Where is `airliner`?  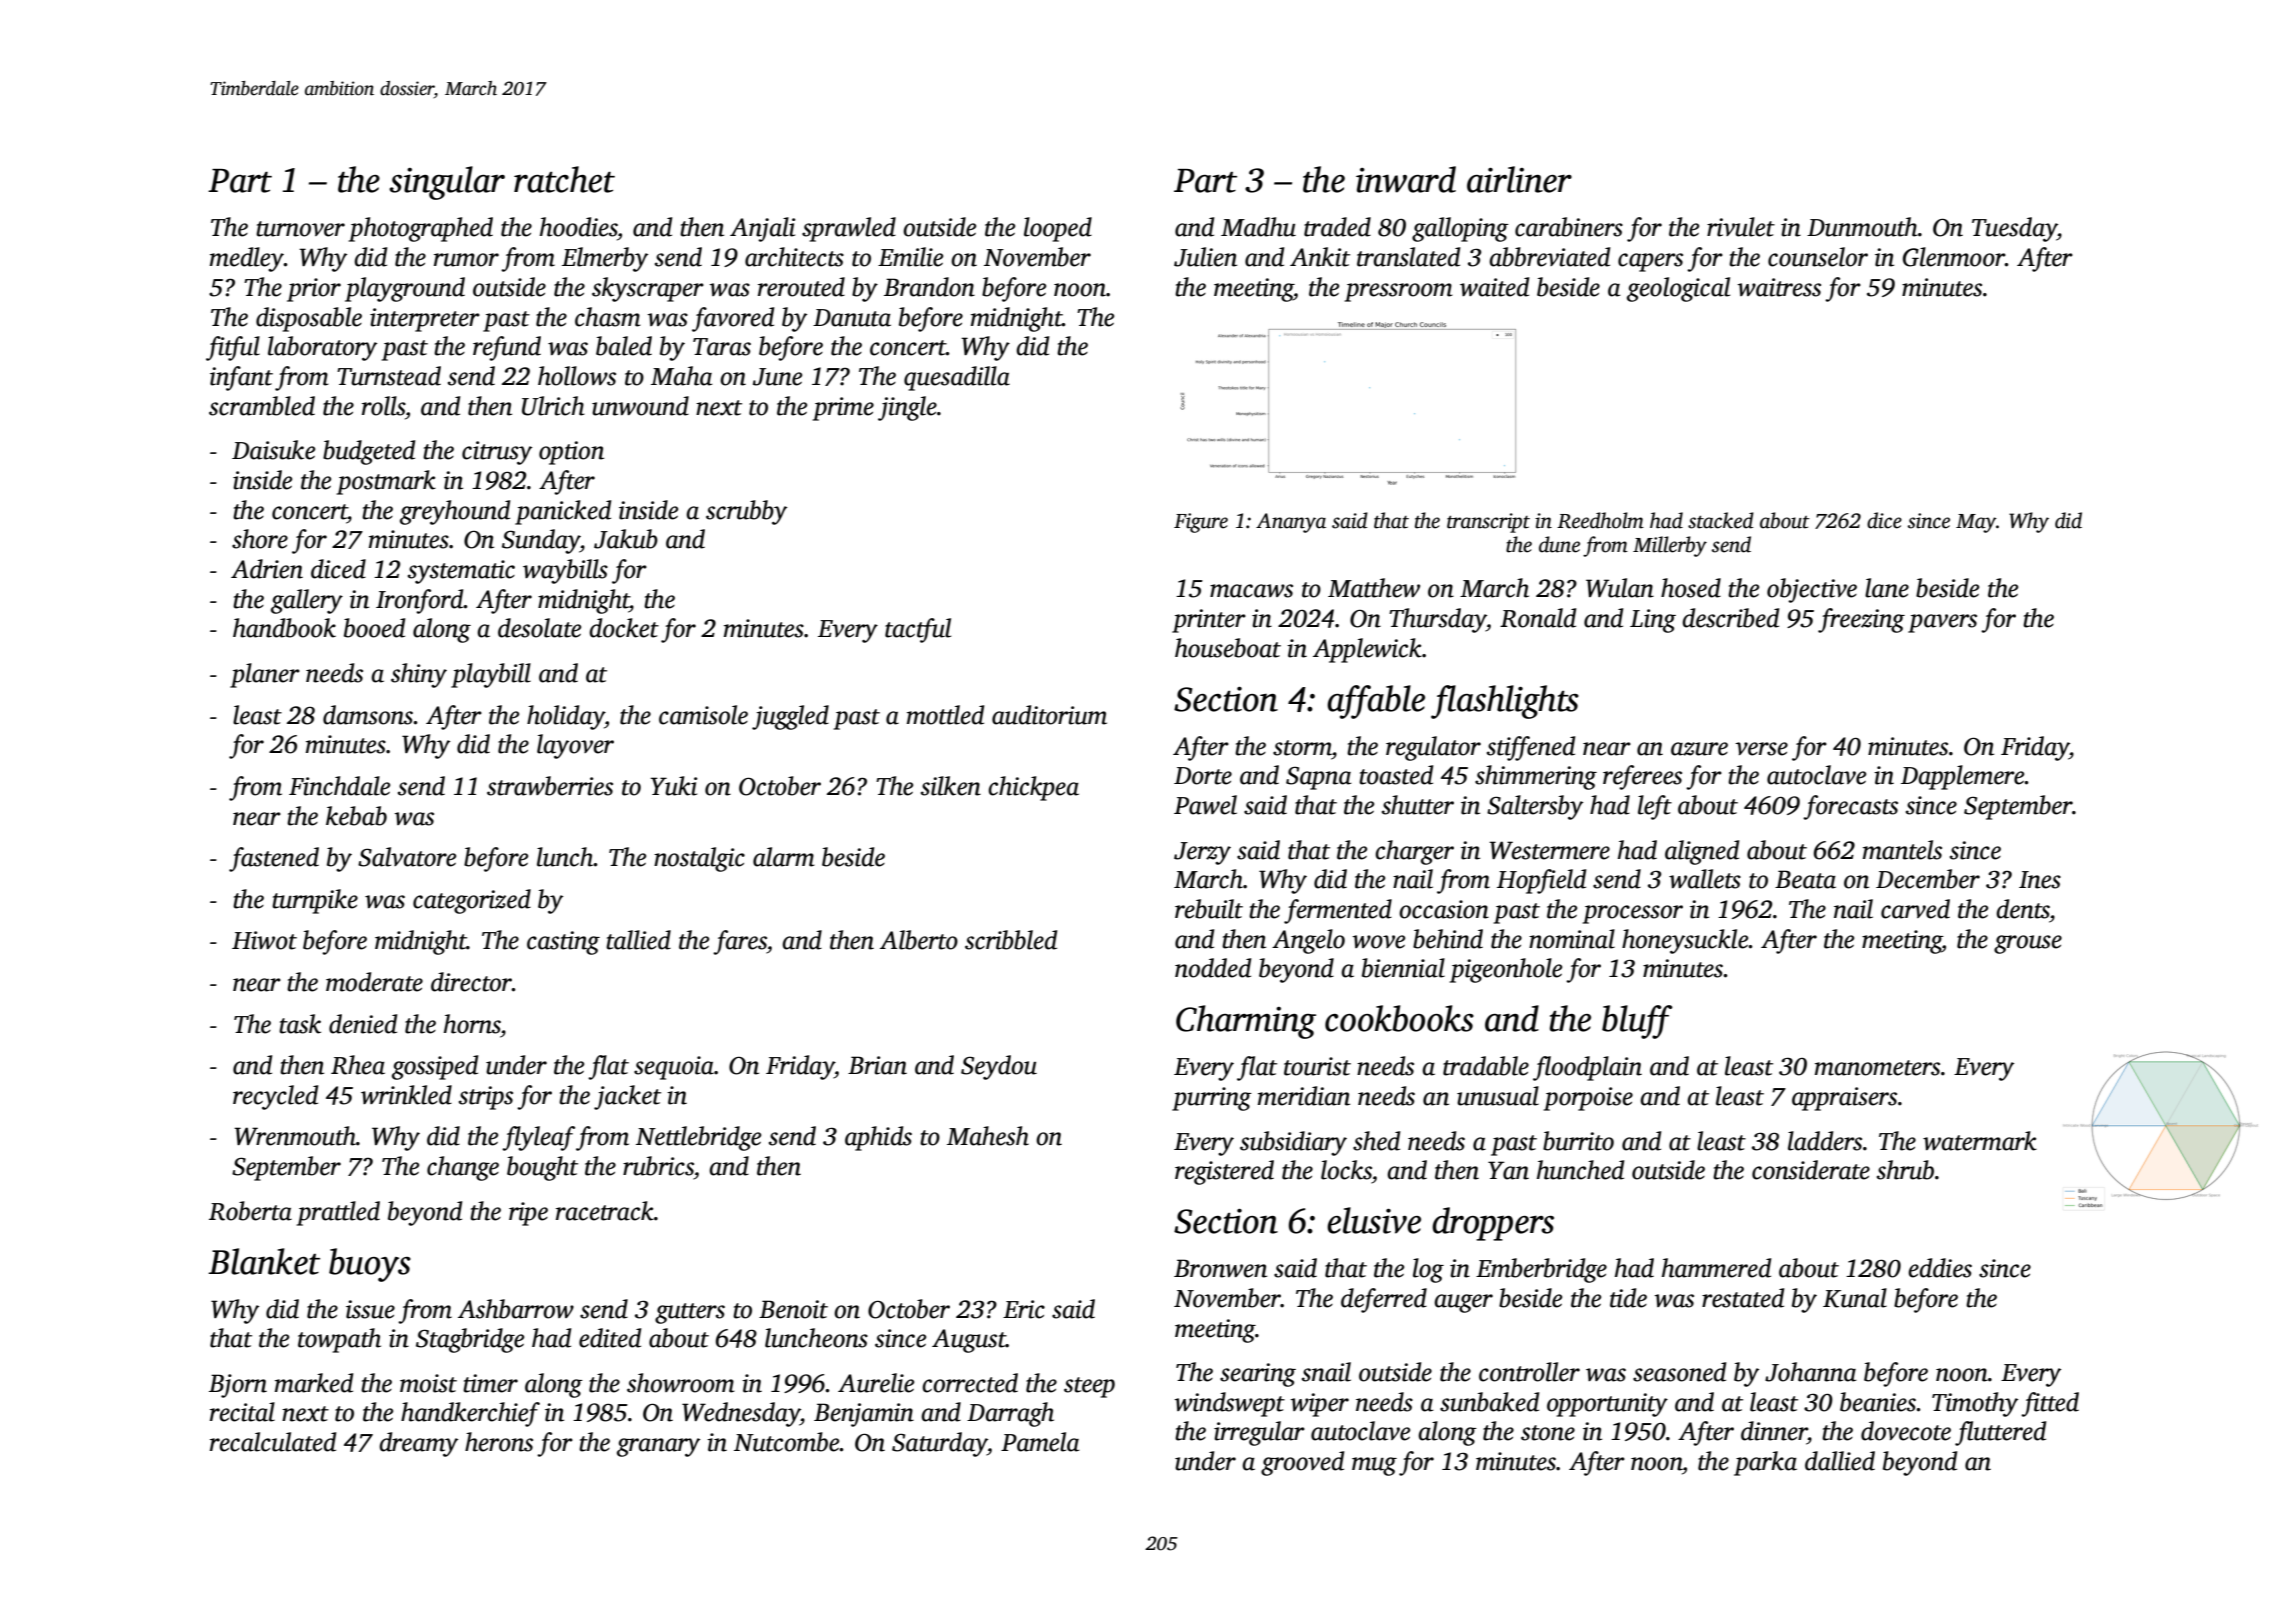
airliner is located at coordinates (1519, 179).
